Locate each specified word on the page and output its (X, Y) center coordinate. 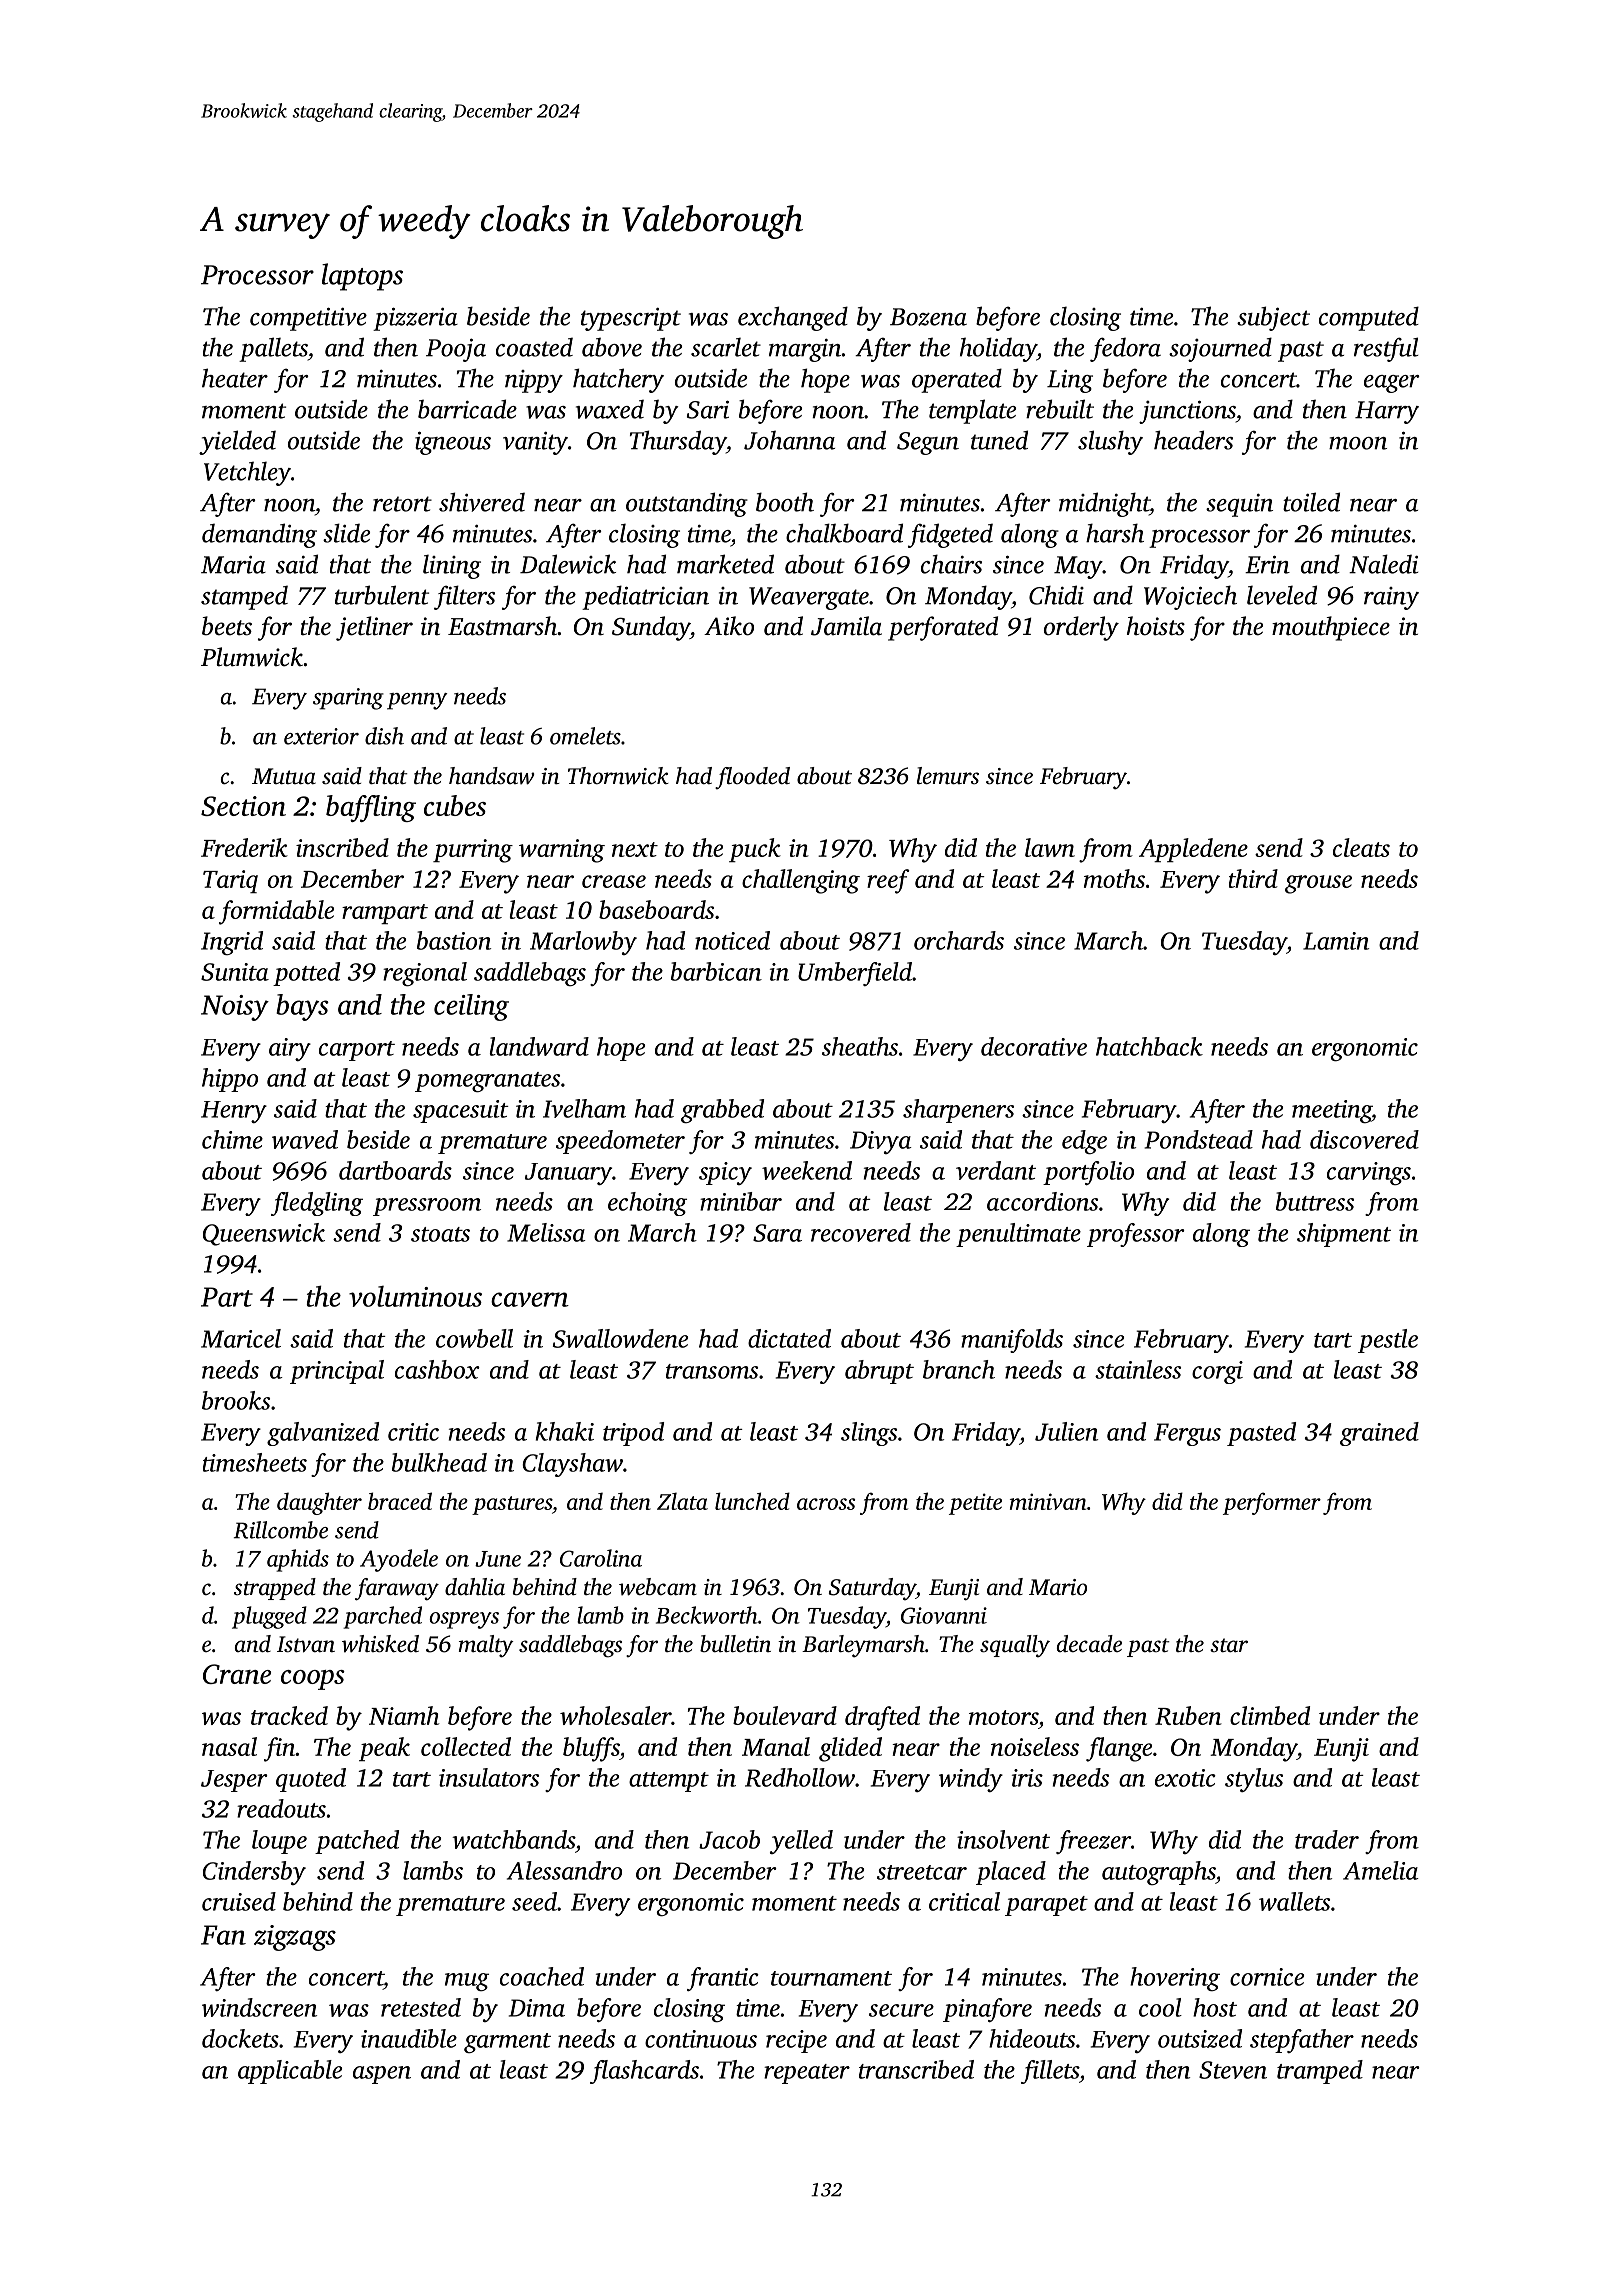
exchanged (793, 318)
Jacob (729, 1839)
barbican (716, 971)
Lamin (1336, 941)
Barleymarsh (863, 1646)
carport (357, 1051)
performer (1272, 1503)
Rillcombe (281, 1530)
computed (1369, 318)
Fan (223, 1935)
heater (235, 378)
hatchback (1149, 1046)
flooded (752, 778)
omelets (585, 736)
